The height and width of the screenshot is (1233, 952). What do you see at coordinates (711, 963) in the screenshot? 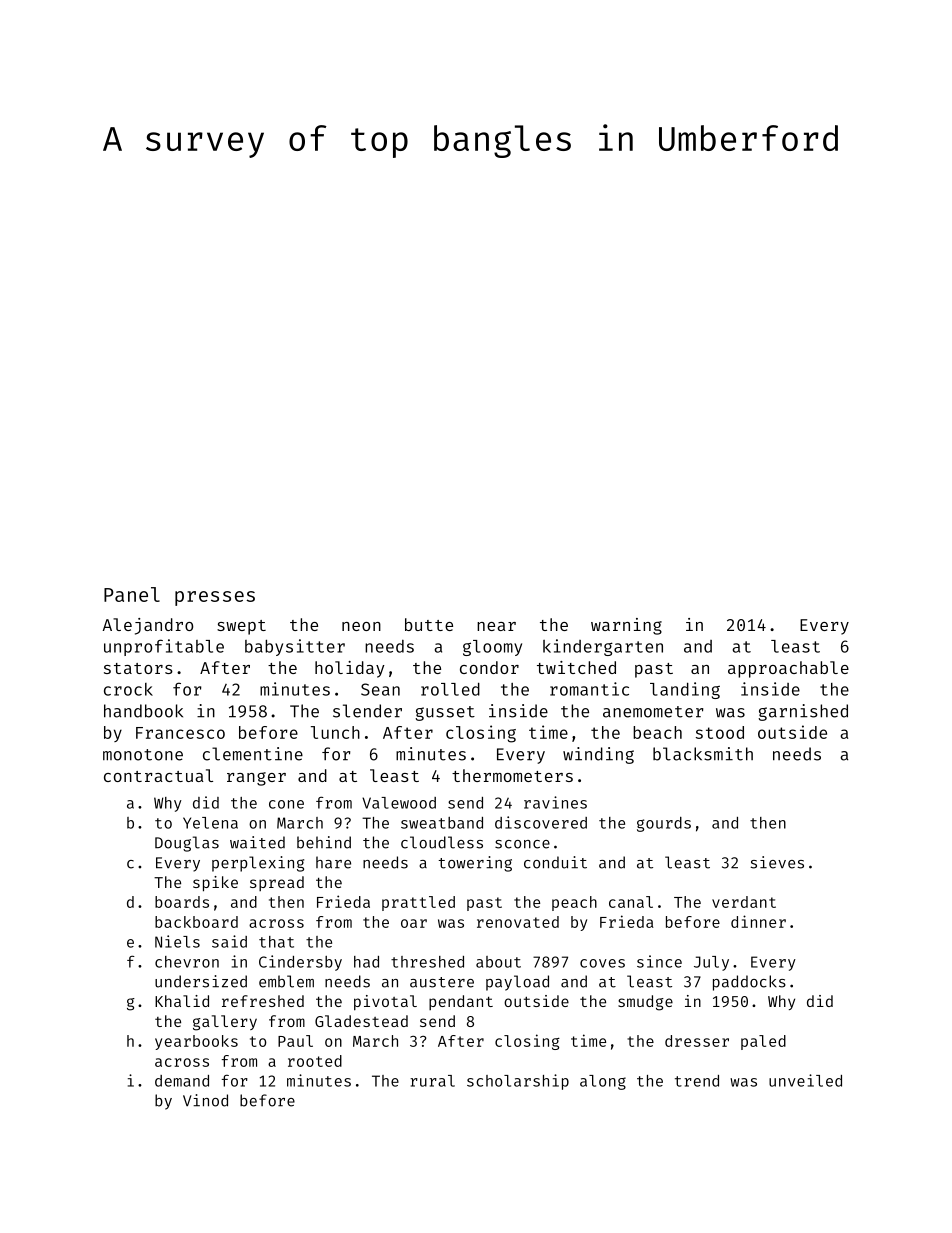
I see `July` at bounding box center [711, 963].
